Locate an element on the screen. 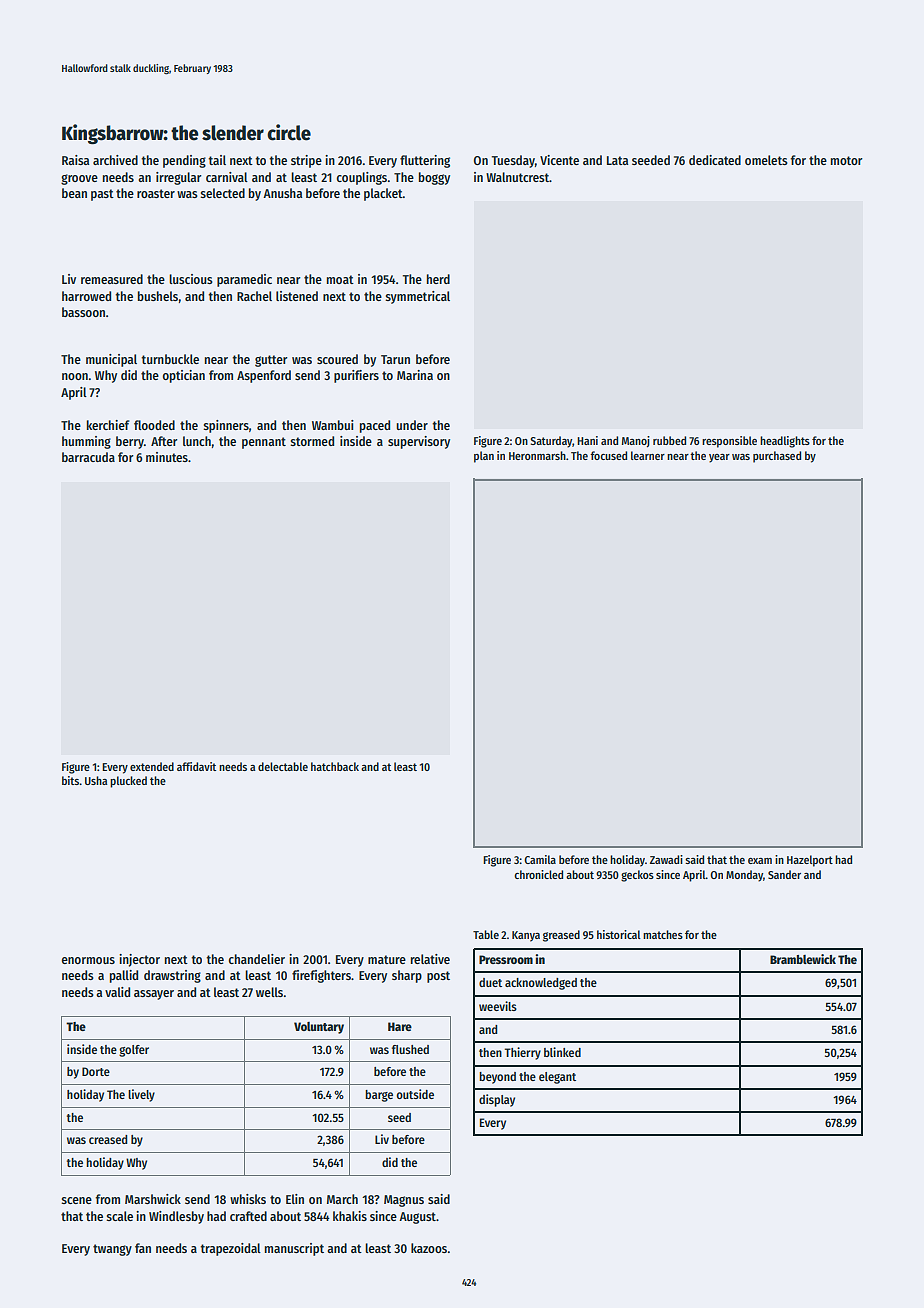 This screenshot has width=924, height=1308. purchased is located at coordinates (777, 457).
